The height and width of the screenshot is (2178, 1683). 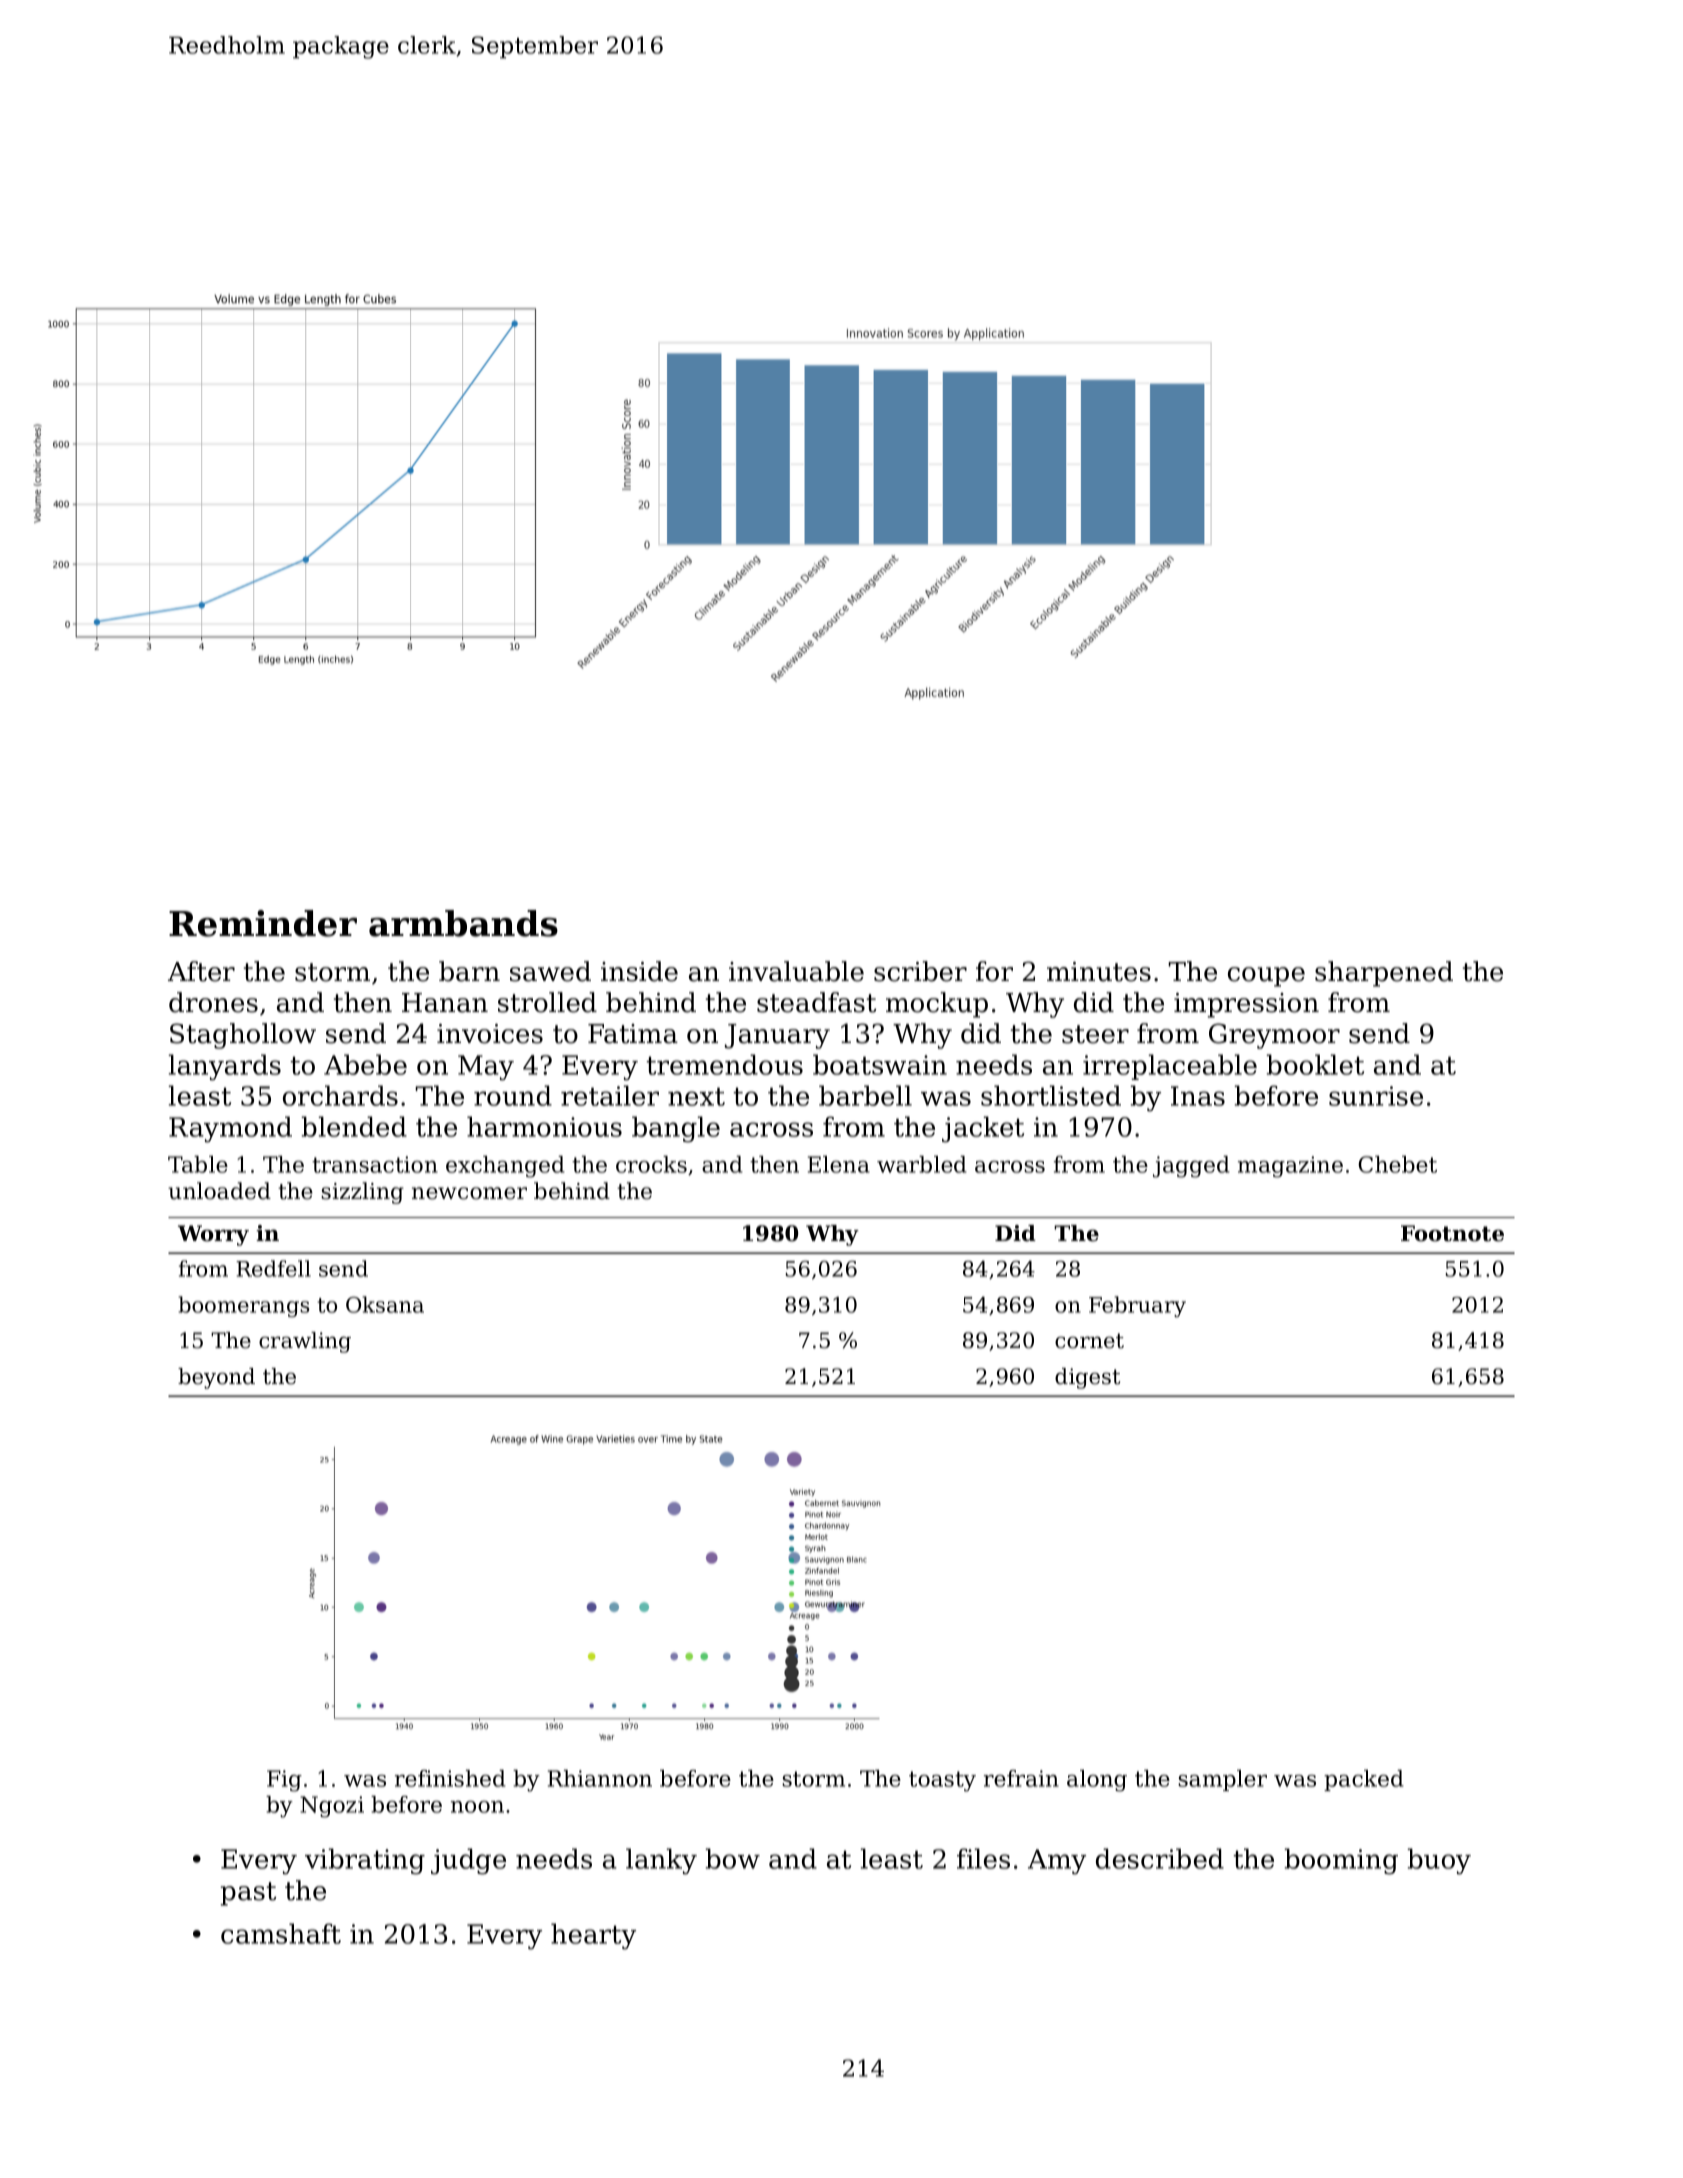 I want to click on sawed, so click(x=550, y=971).
